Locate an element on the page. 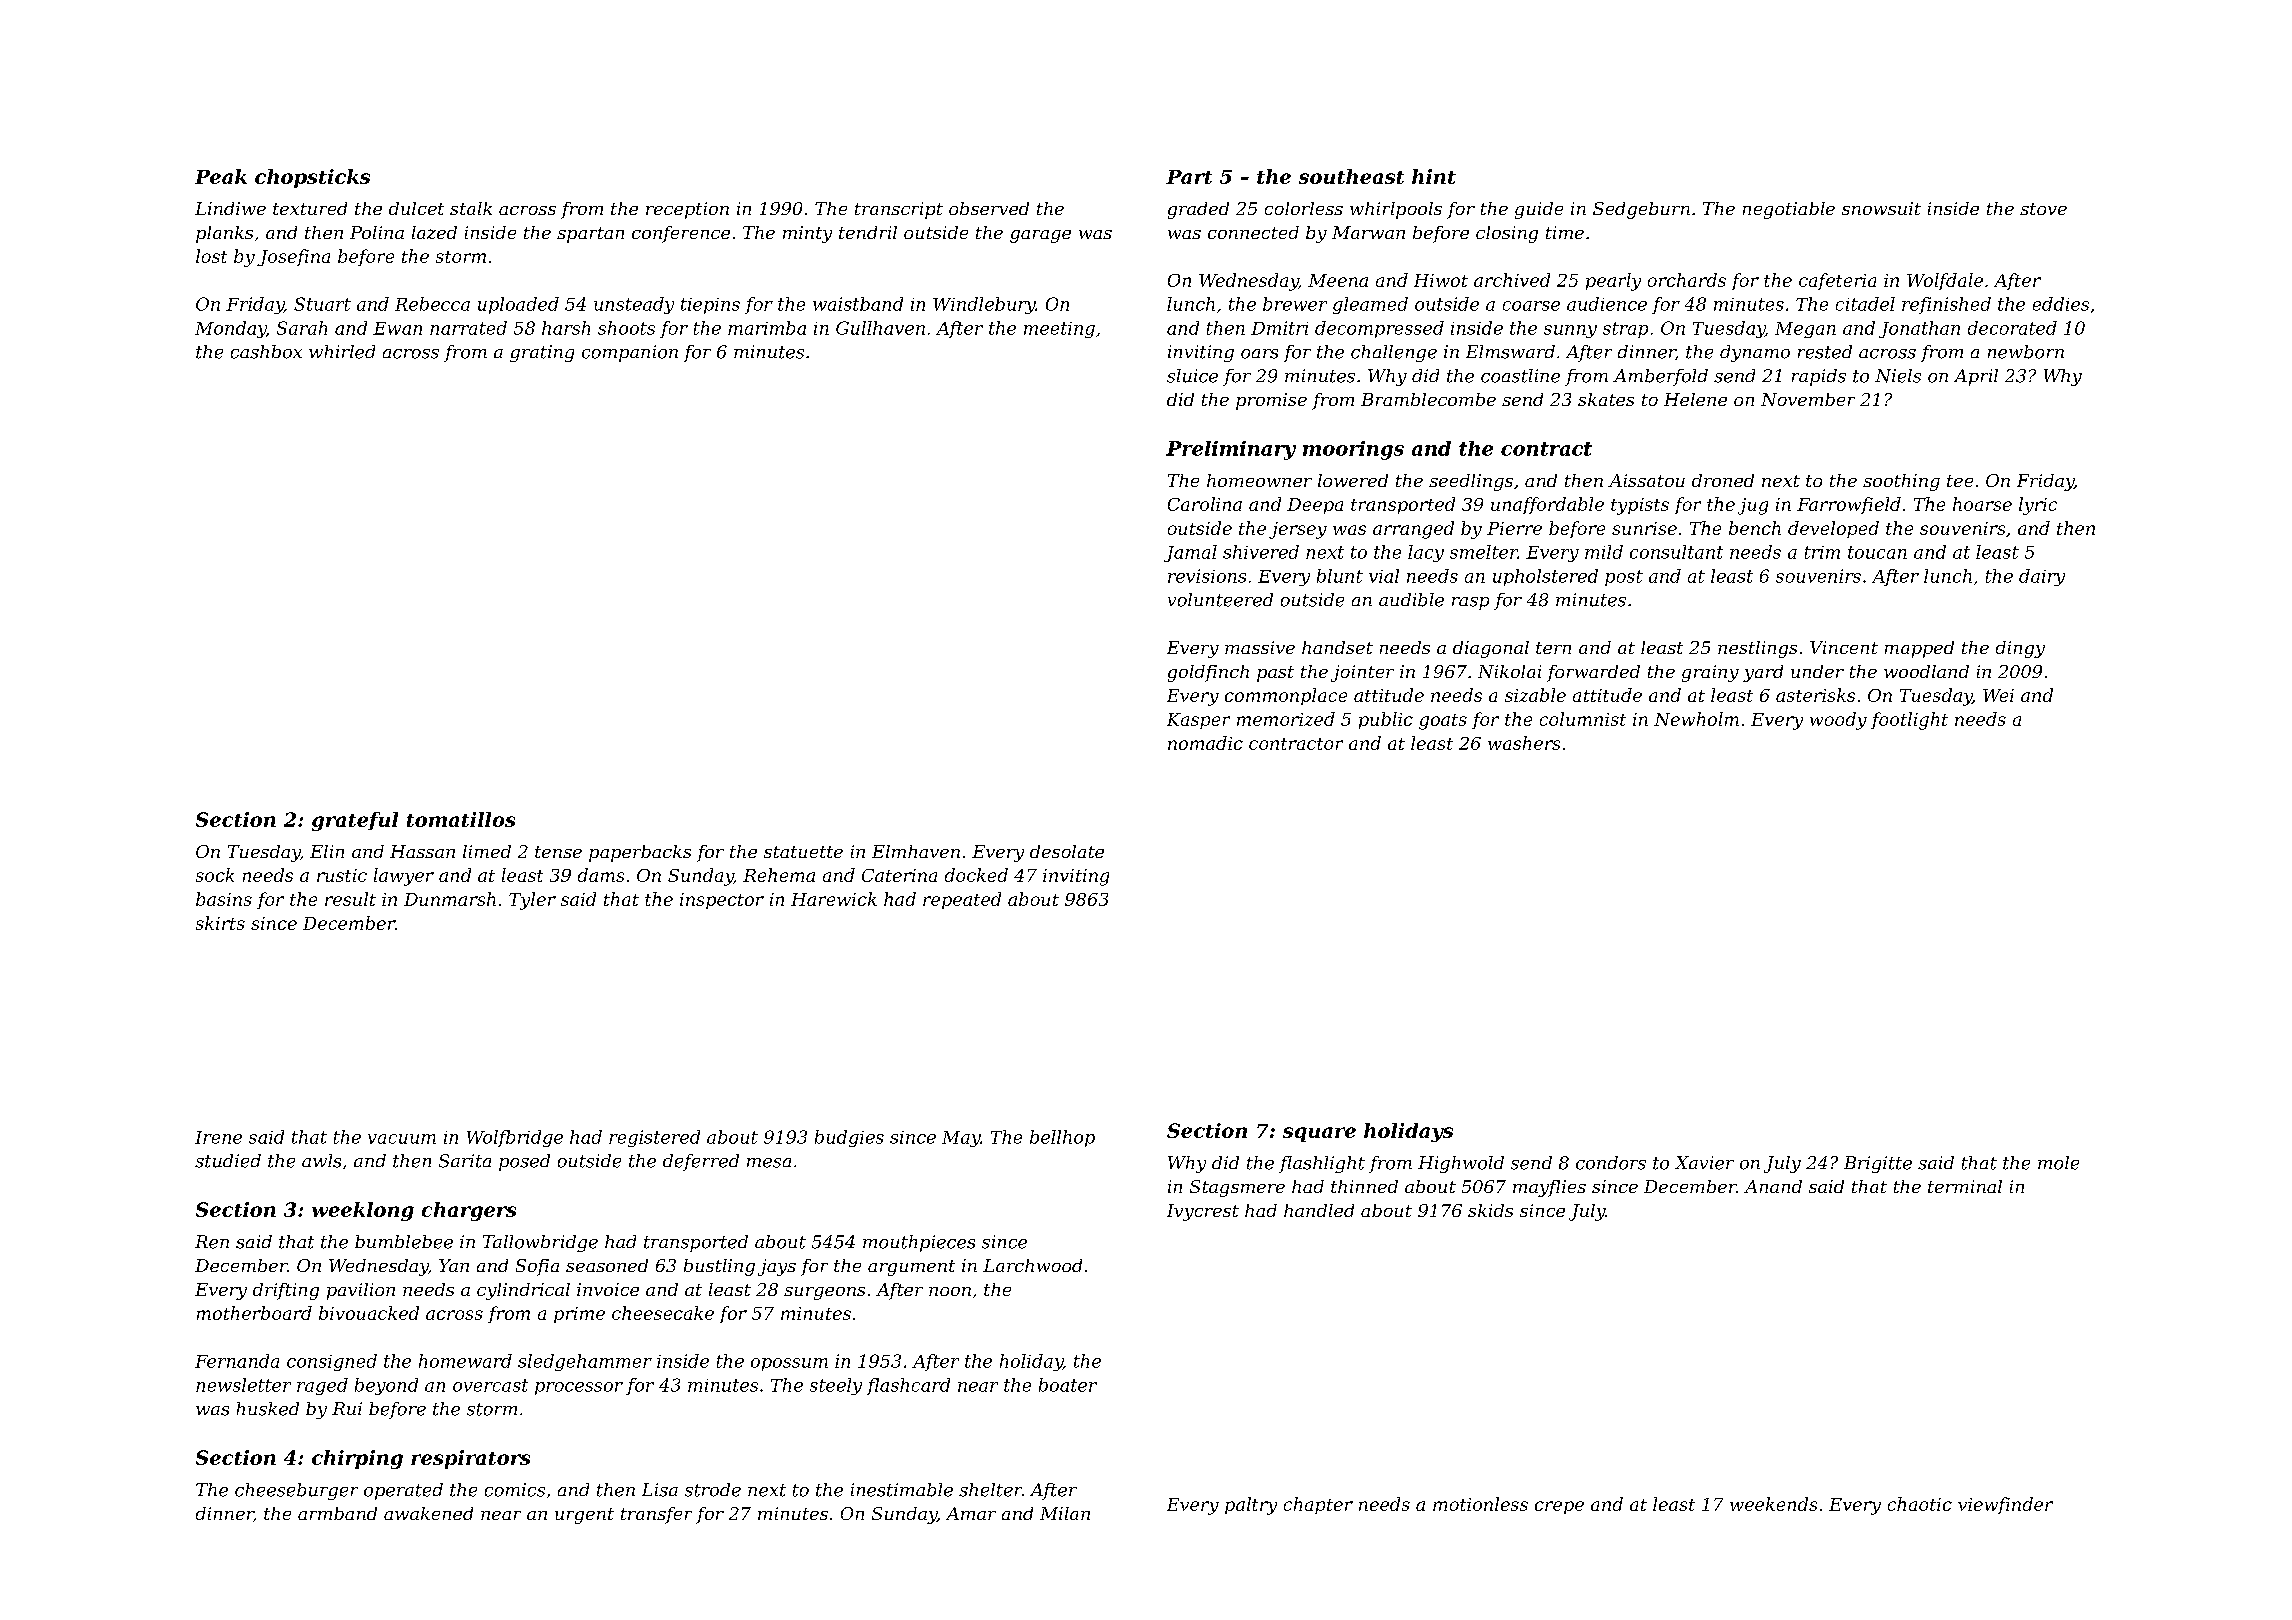 Image resolution: width=2292 pixels, height=1620 pixels. viewfinder is located at coordinates (2005, 1505).
